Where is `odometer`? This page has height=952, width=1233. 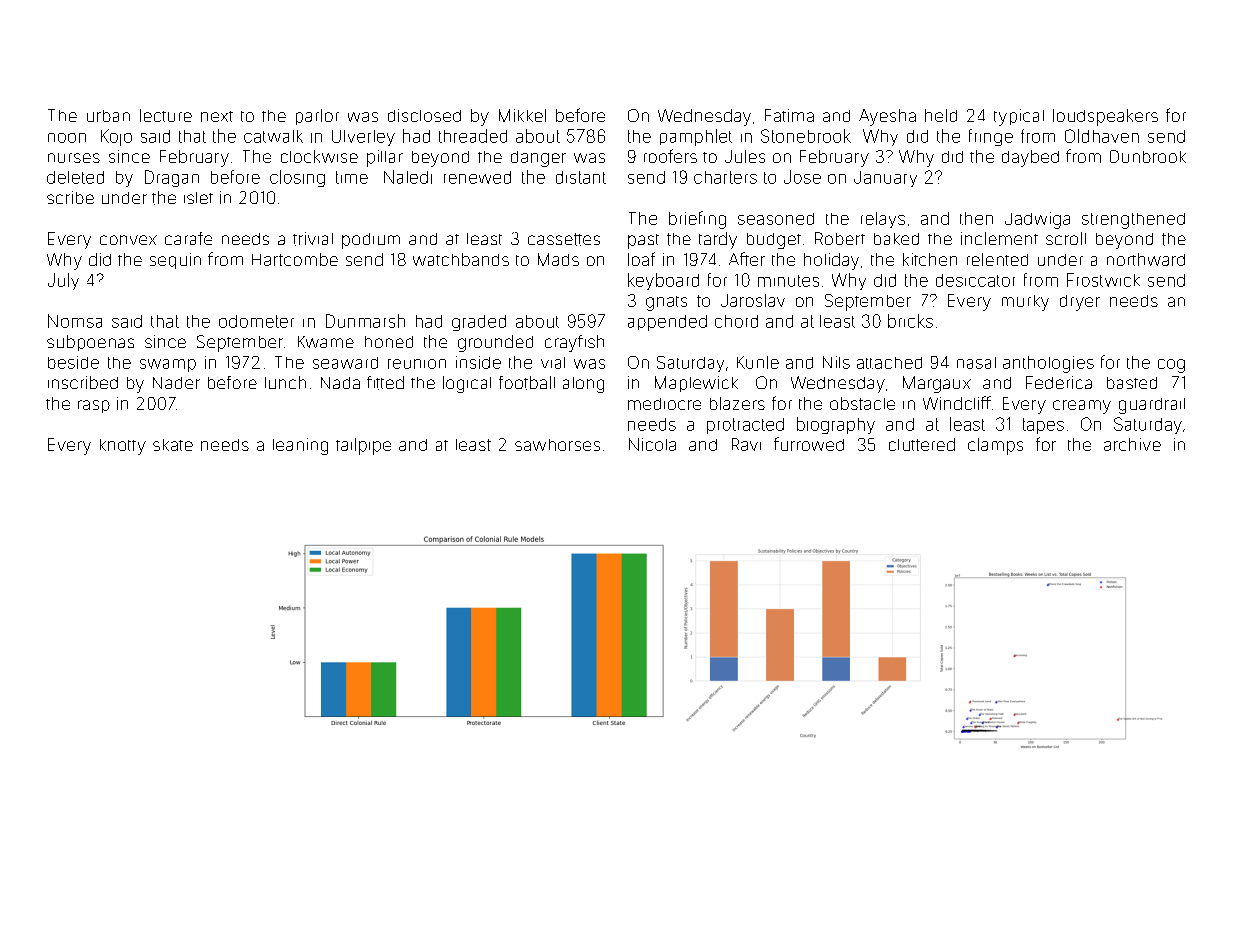
odometer is located at coordinates (256, 321).
